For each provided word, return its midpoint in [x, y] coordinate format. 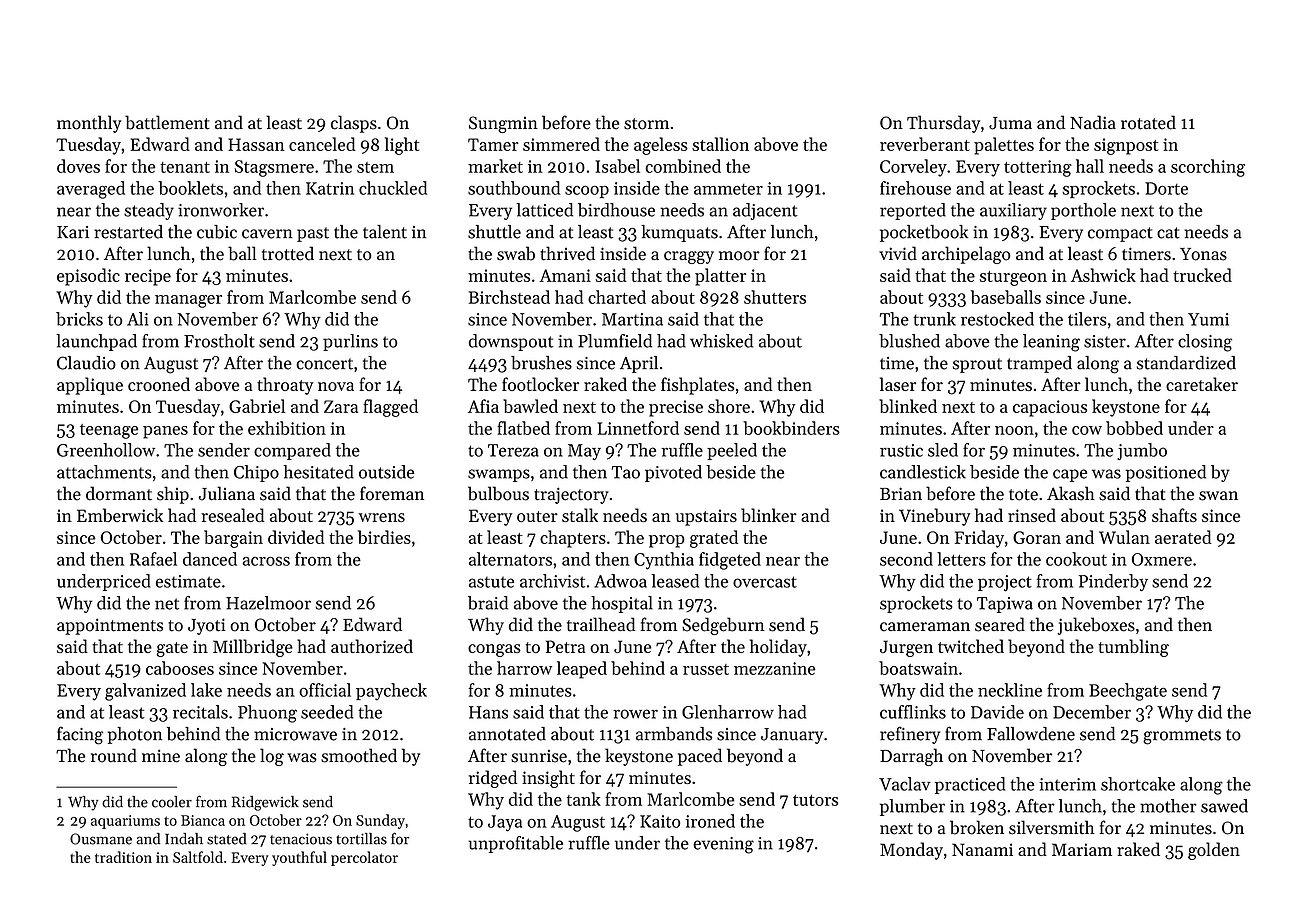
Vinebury [934, 517]
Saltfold [198, 857]
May [584, 452]
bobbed [1134, 428]
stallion [720, 144]
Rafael [153, 559]
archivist [552, 581]
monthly [89, 124]
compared [292, 451]
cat [1168, 233]
